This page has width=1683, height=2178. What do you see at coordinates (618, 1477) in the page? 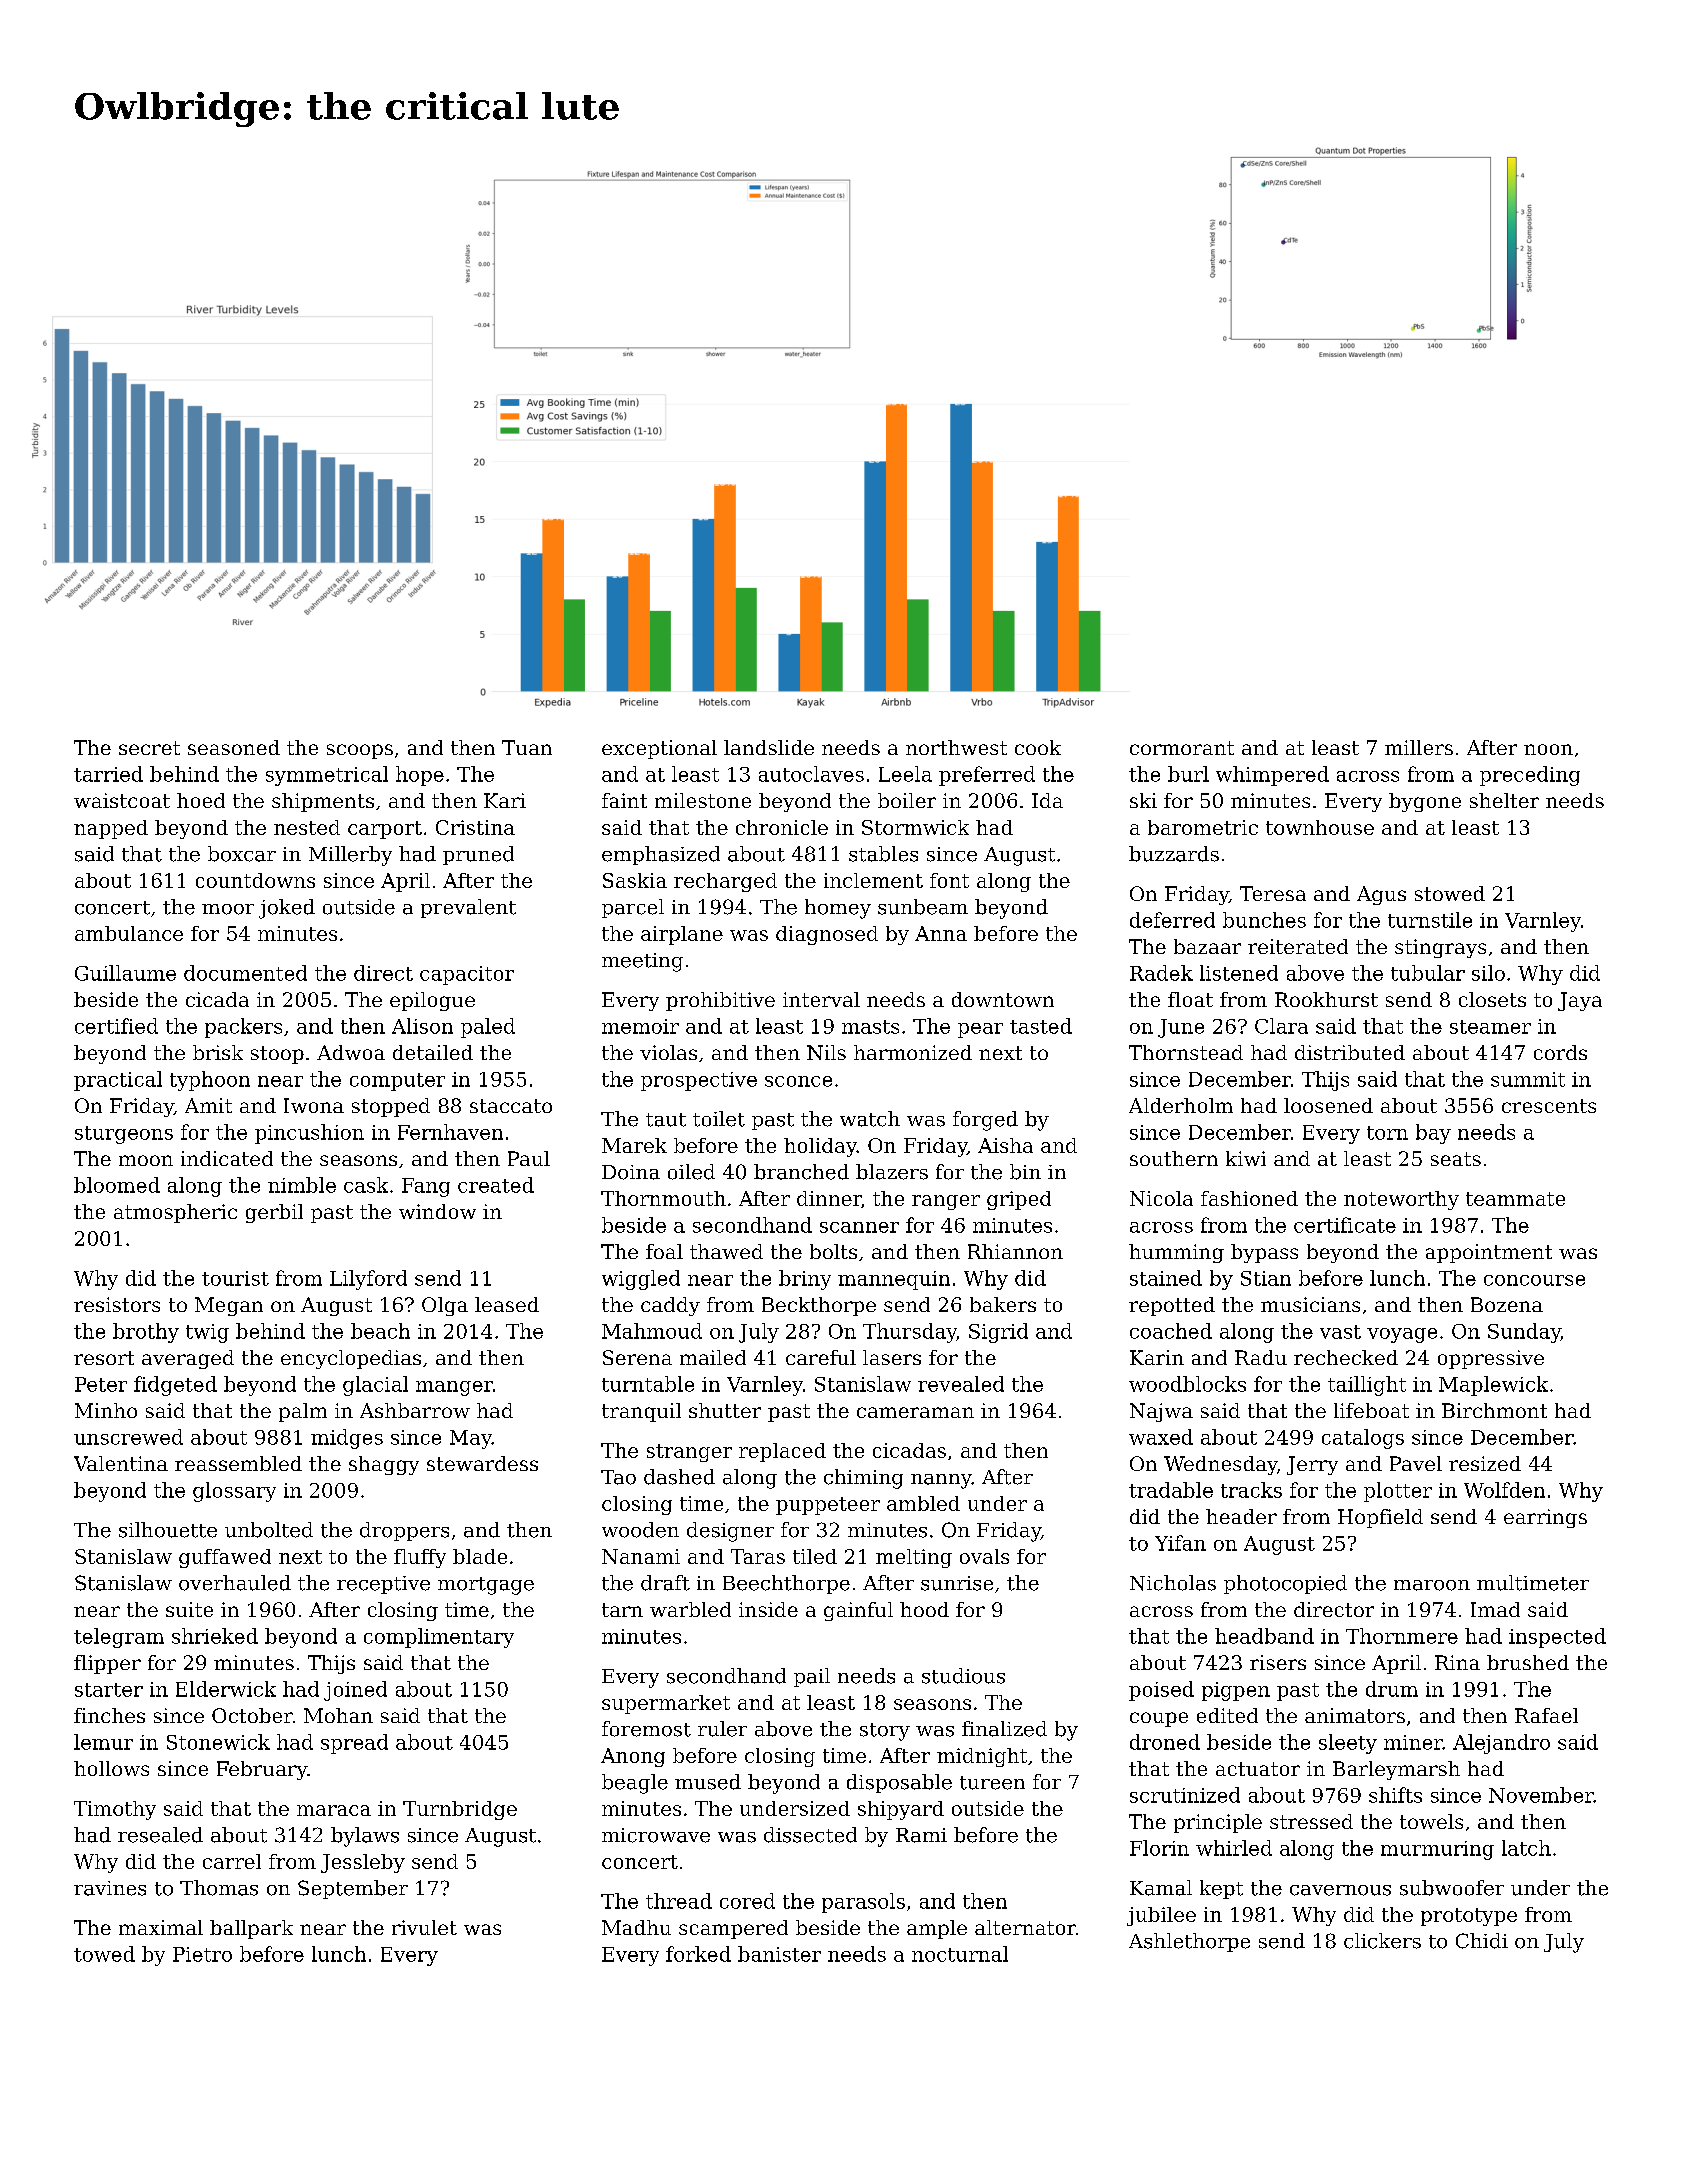
I see `Tao` at bounding box center [618, 1477].
